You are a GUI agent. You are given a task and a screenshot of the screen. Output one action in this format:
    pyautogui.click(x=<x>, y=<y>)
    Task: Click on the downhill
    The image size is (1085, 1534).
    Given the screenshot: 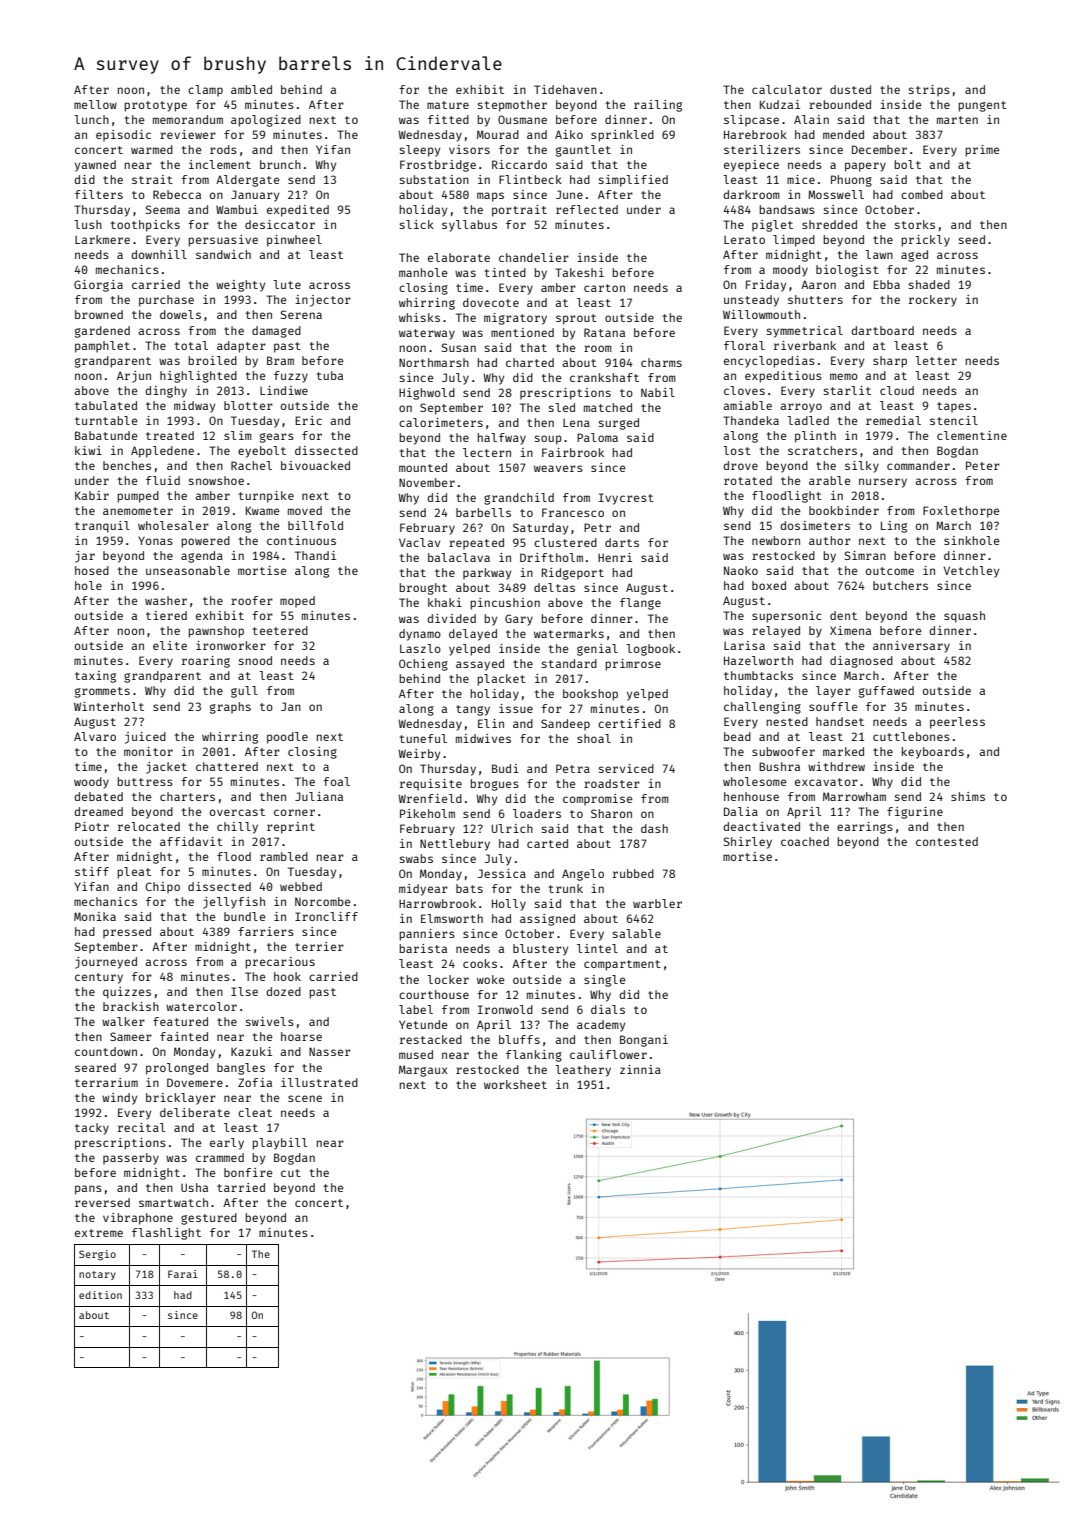 What is the action you would take?
    pyautogui.click(x=159, y=254)
